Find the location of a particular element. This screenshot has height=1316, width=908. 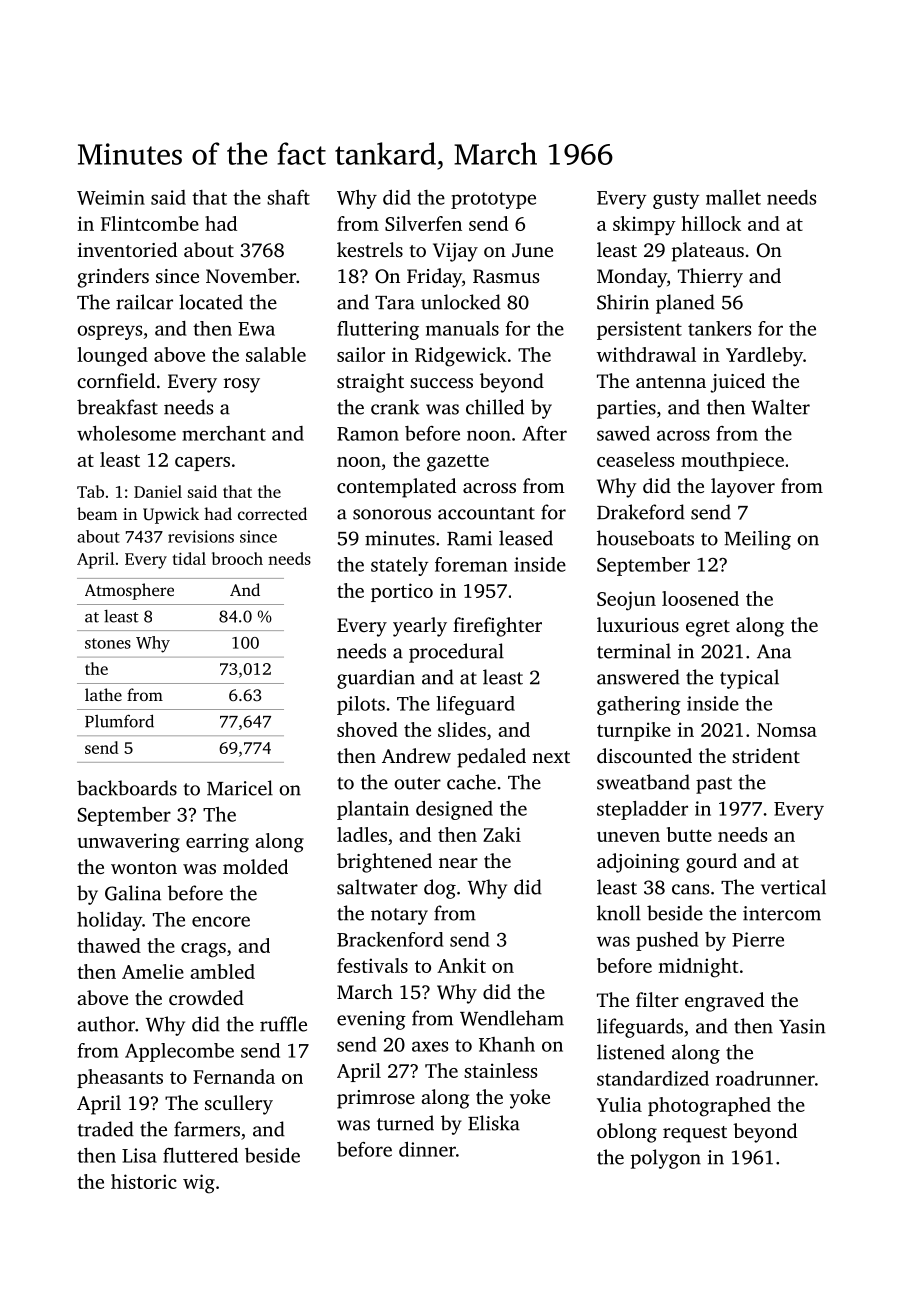

mallet is located at coordinates (733, 197).
